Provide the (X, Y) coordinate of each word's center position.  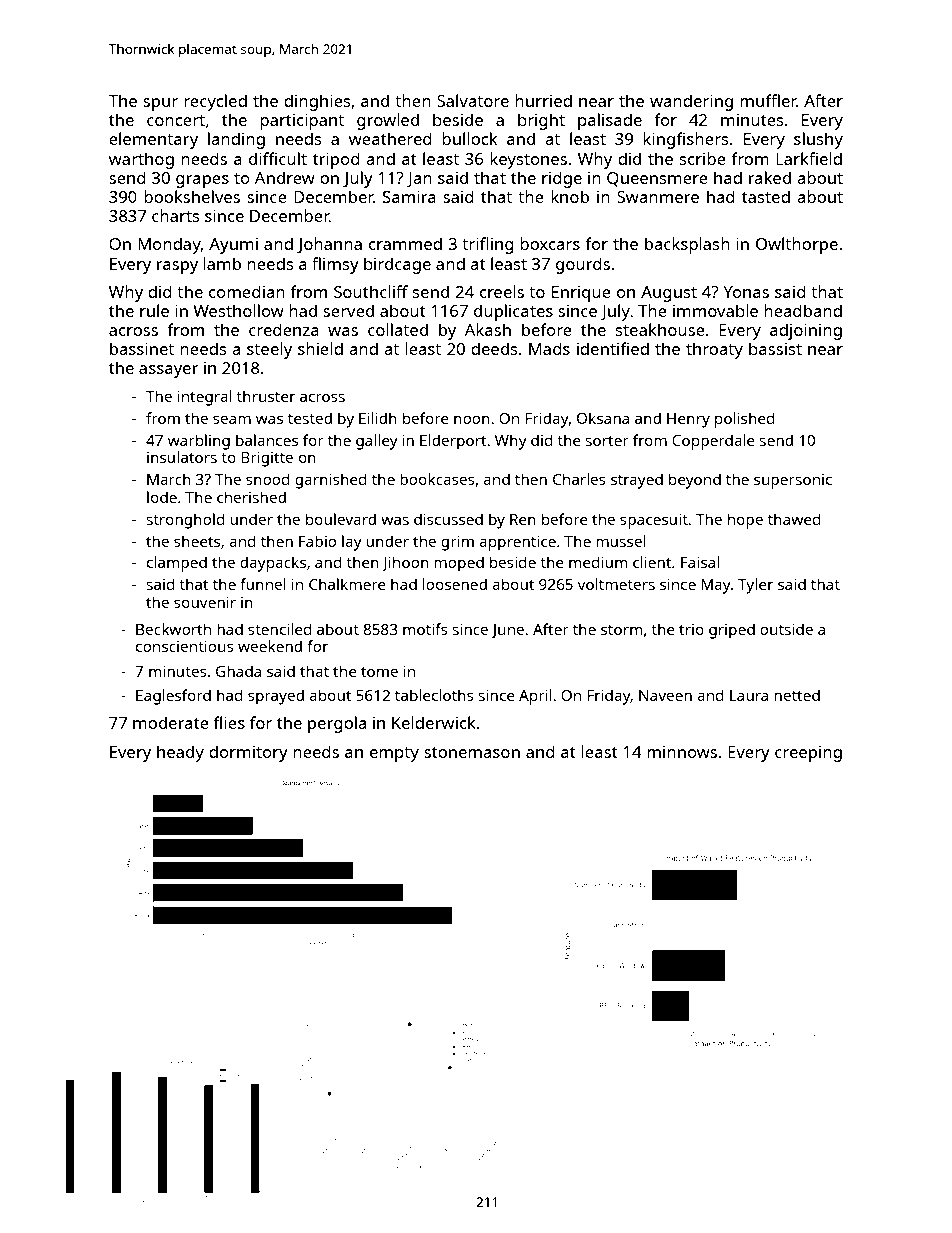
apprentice (517, 543)
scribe (703, 158)
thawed (794, 519)
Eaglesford (173, 697)
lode (162, 497)
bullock (469, 138)
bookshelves (192, 196)
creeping (808, 754)
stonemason (472, 752)
